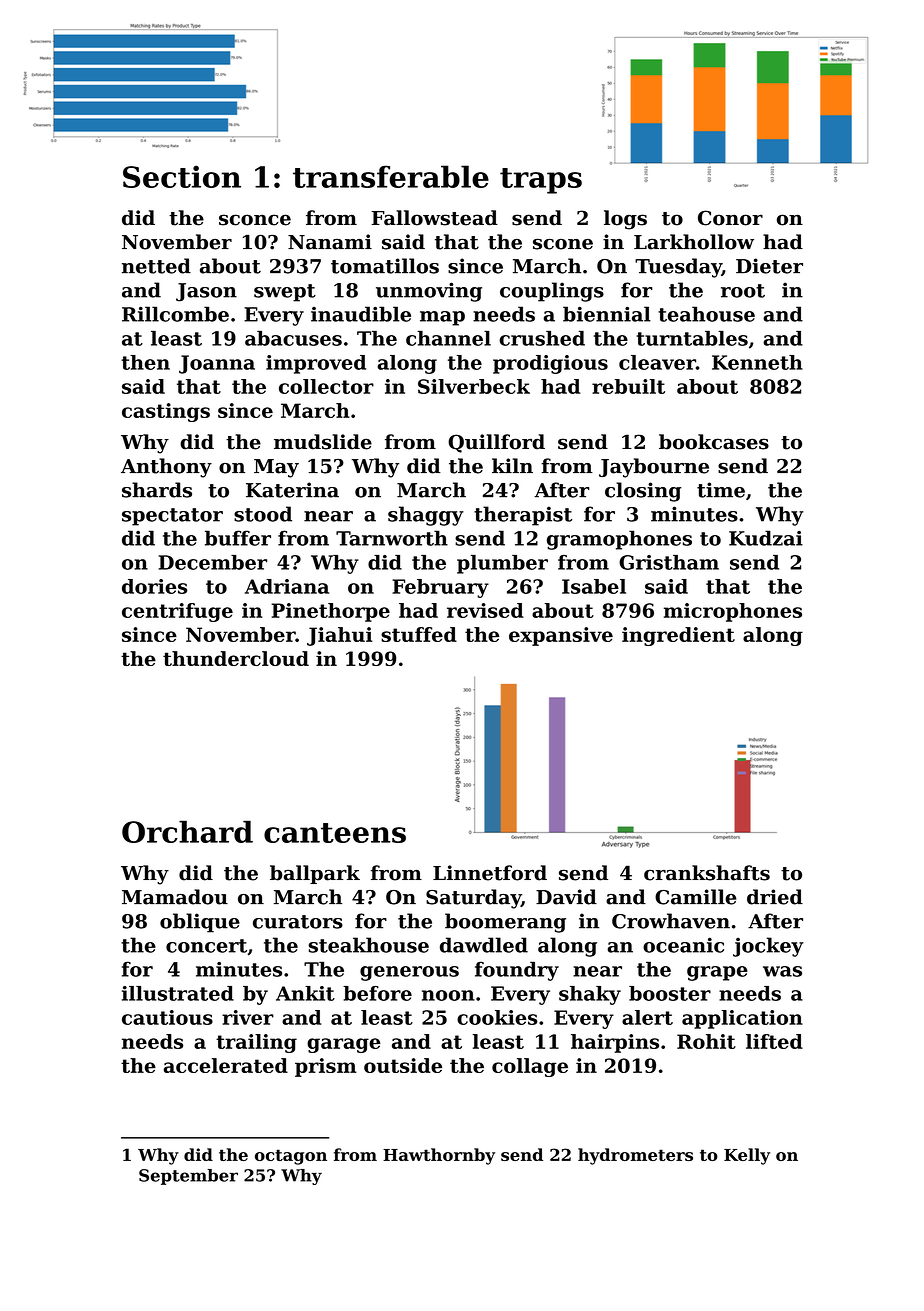 This page has width=924, height=1311. Describe the element at coordinates (166, 468) in the page. I see `Anthony` at that location.
